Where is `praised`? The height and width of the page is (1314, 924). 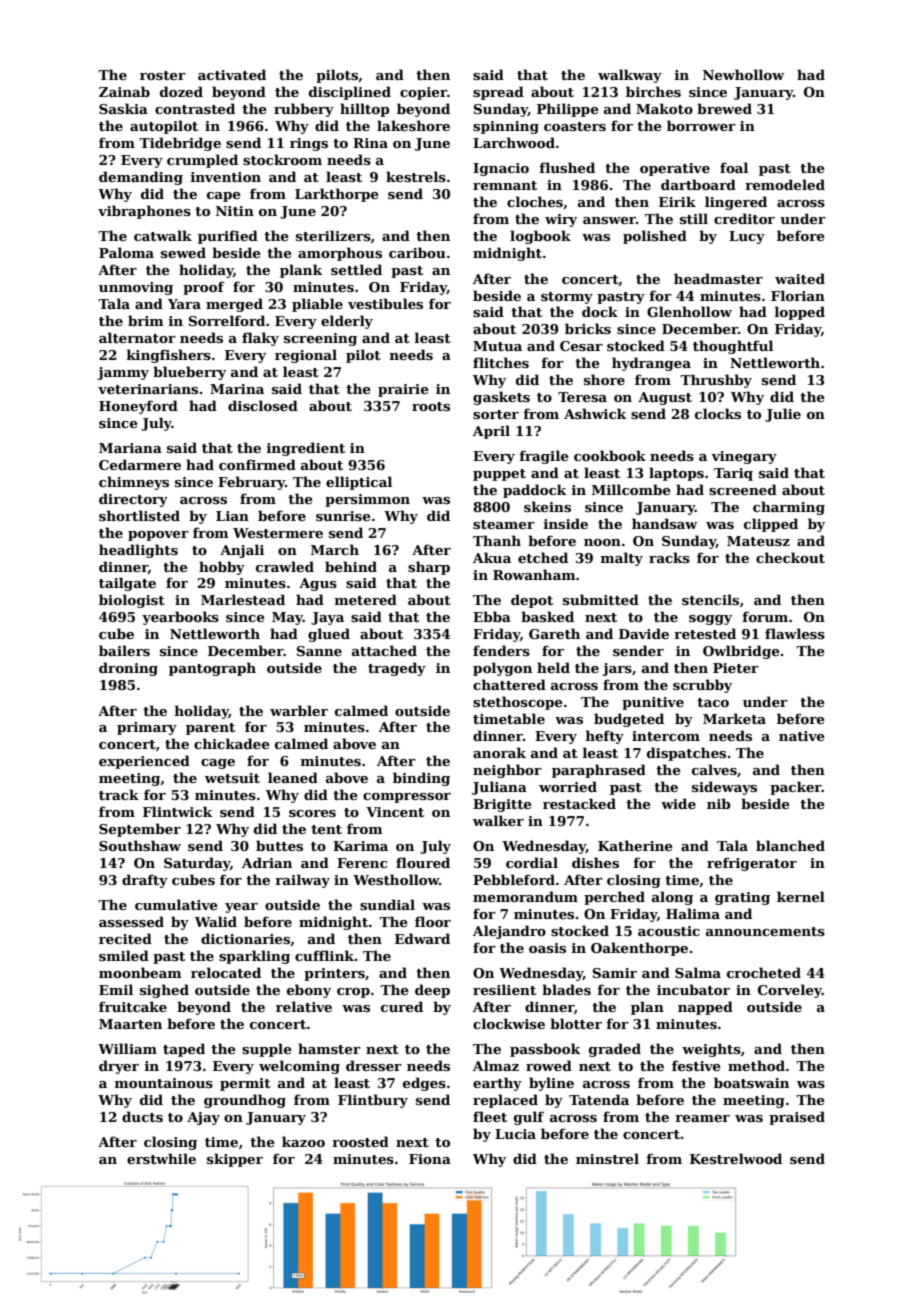
praised is located at coordinates (797, 1118).
